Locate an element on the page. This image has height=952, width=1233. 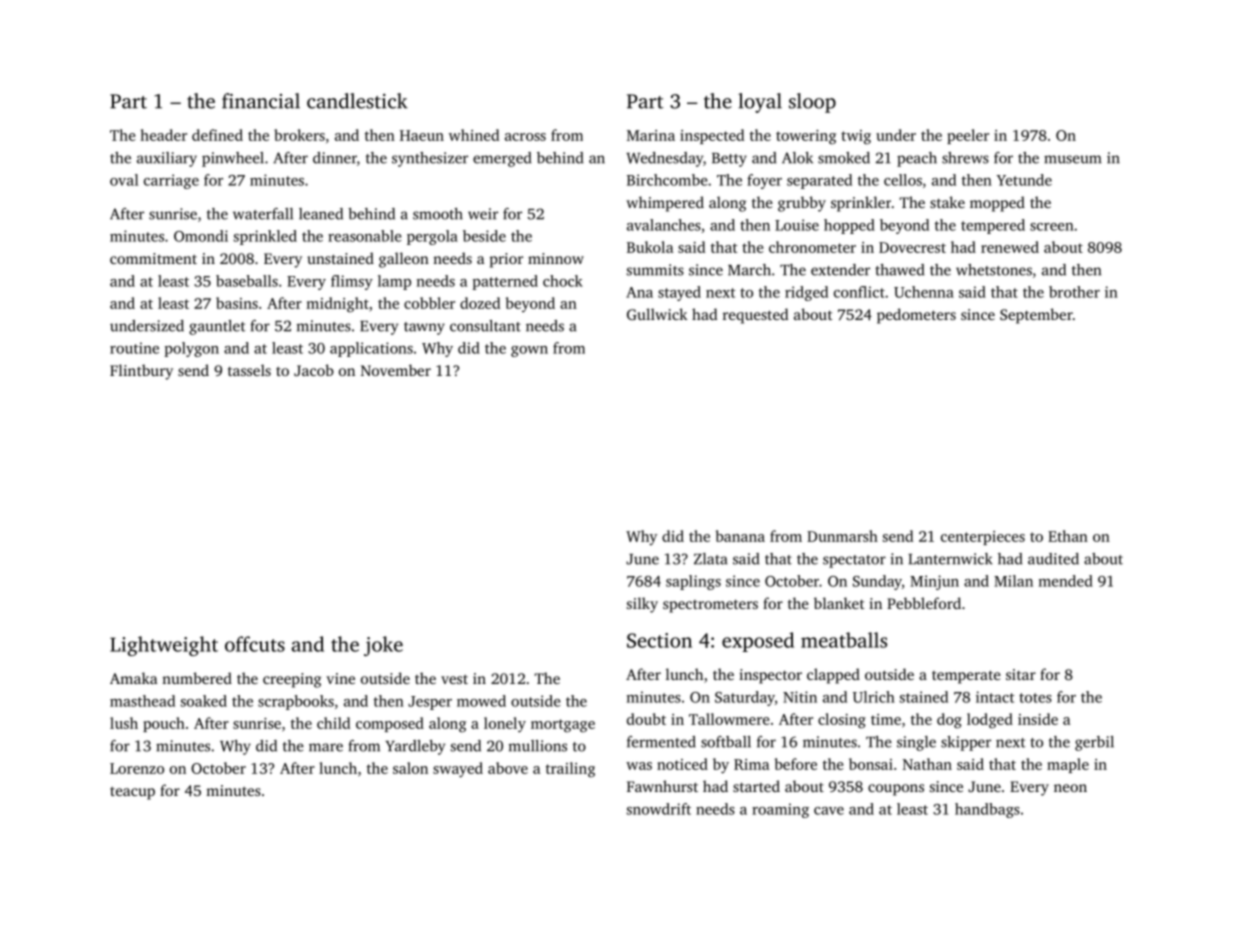
candlestick is located at coordinates (357, 101).
